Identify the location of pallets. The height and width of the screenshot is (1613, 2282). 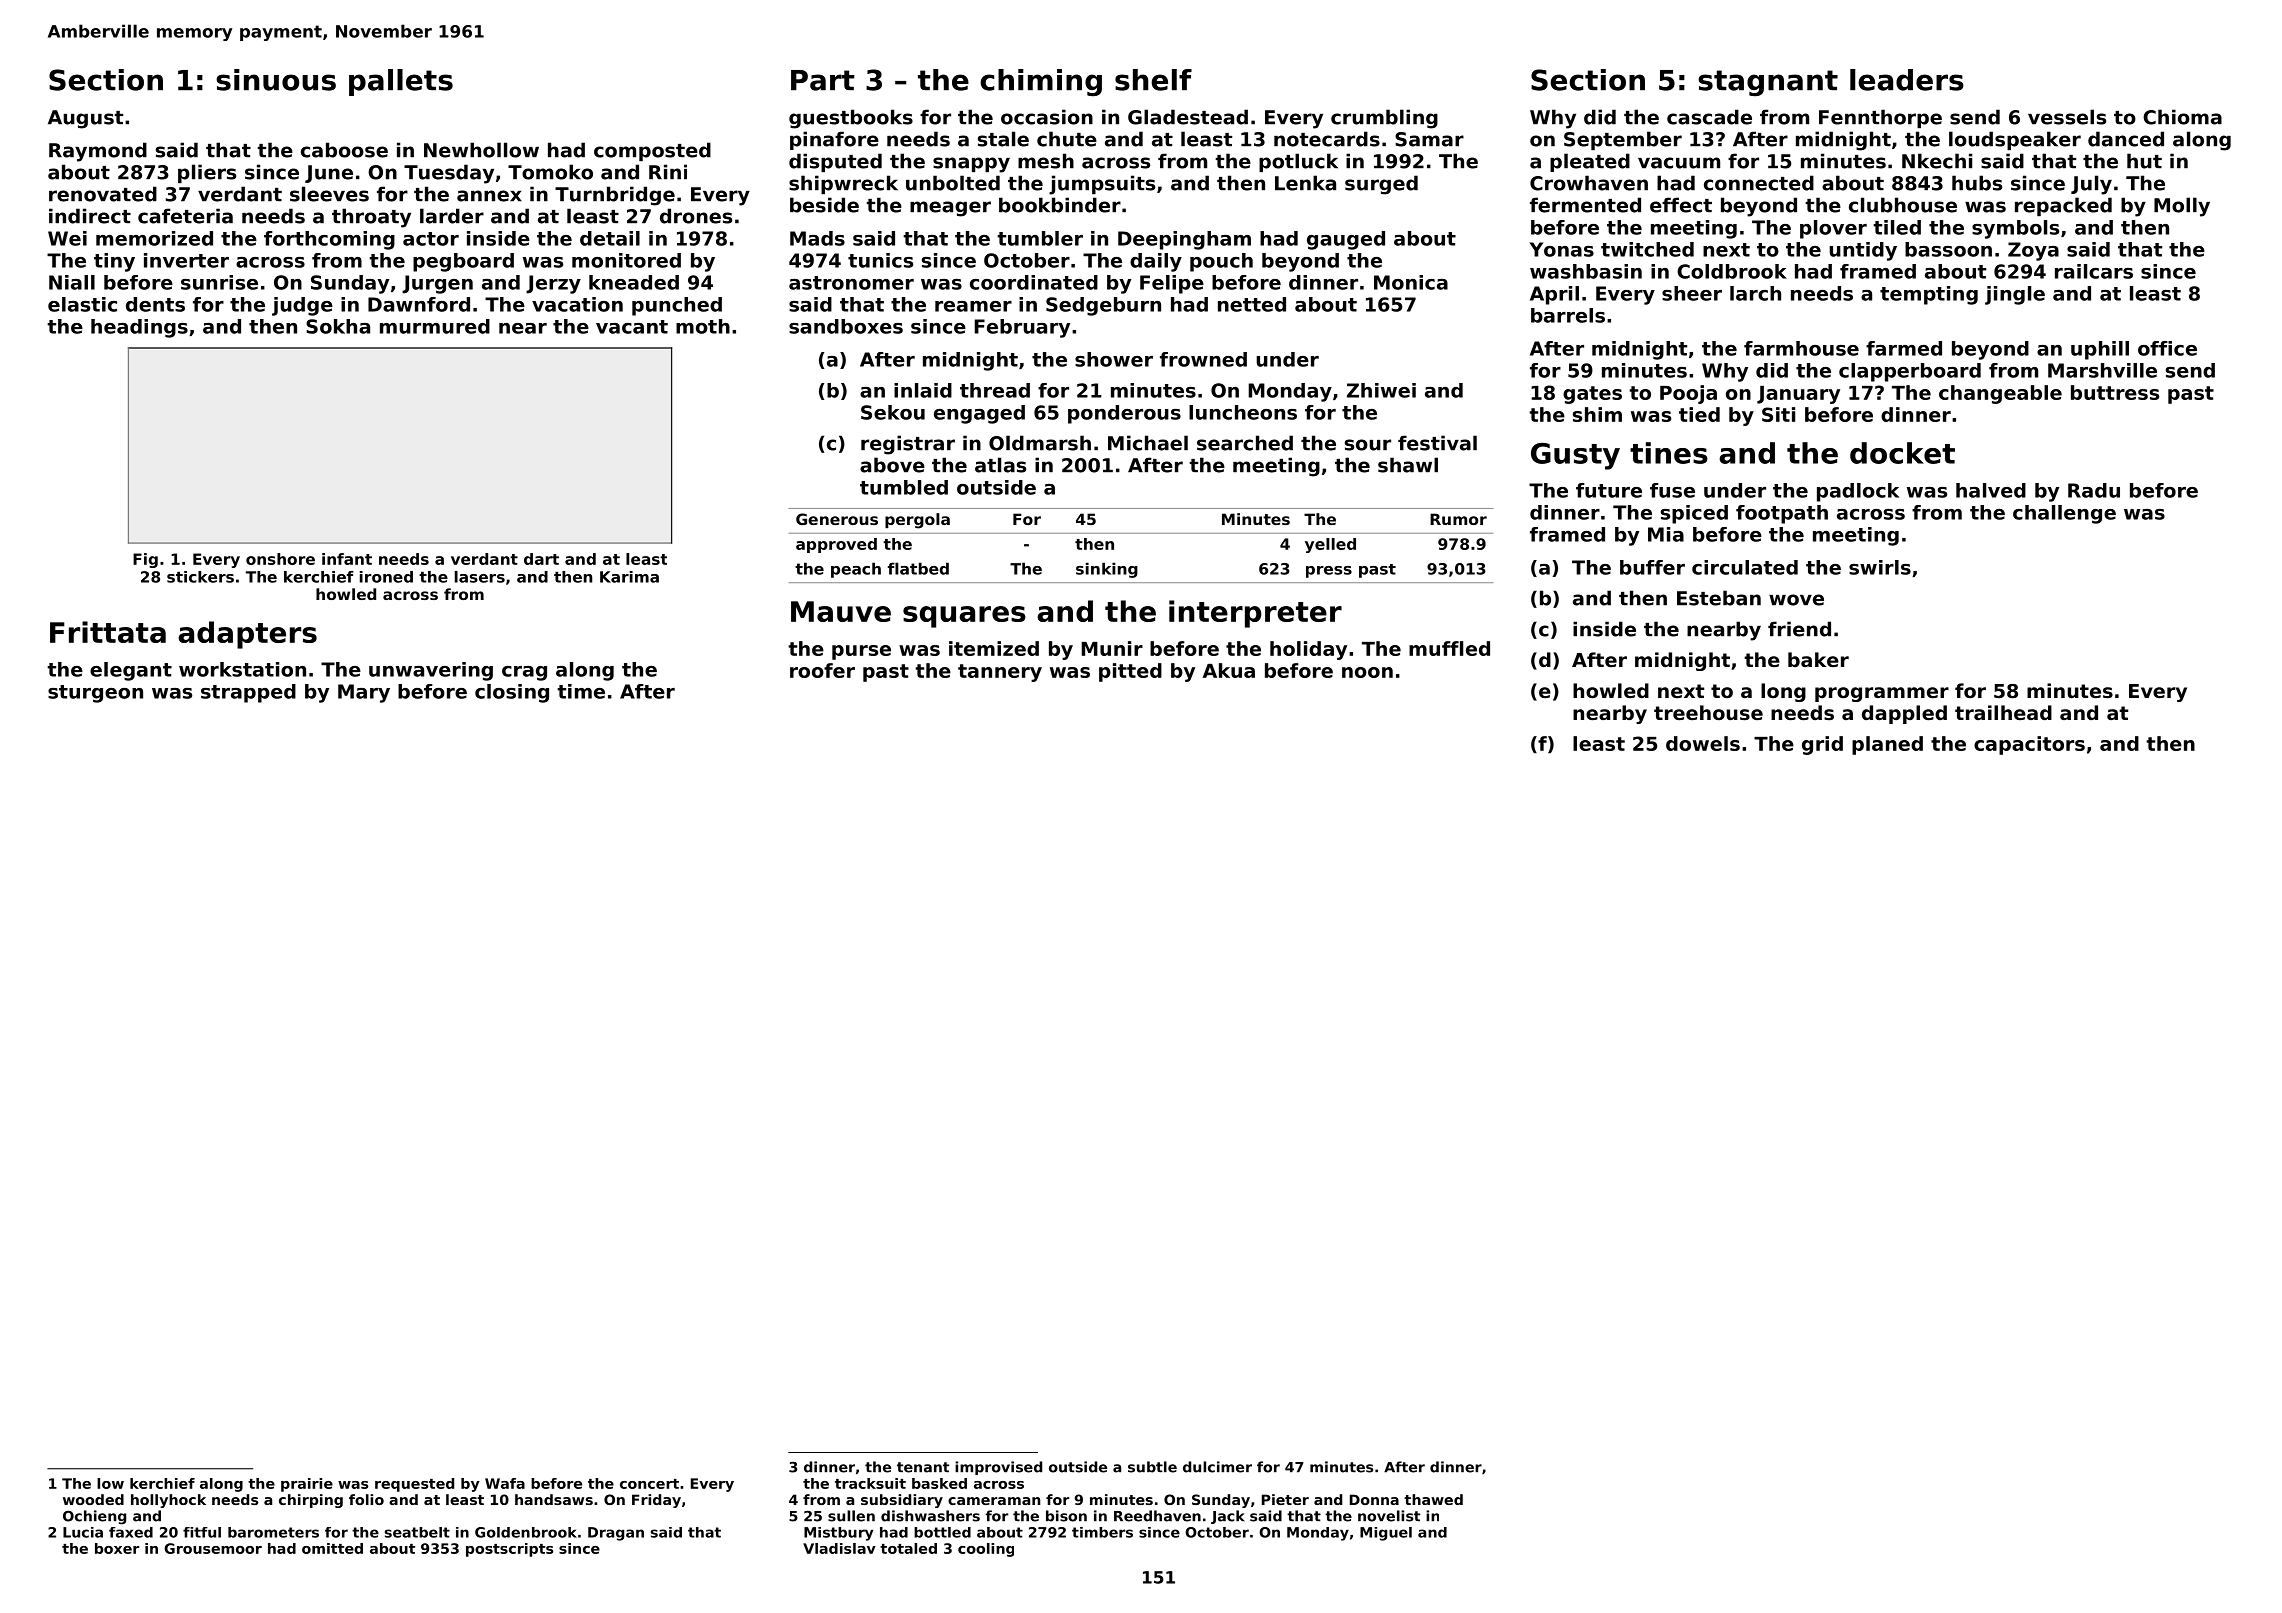
(401, 82).
